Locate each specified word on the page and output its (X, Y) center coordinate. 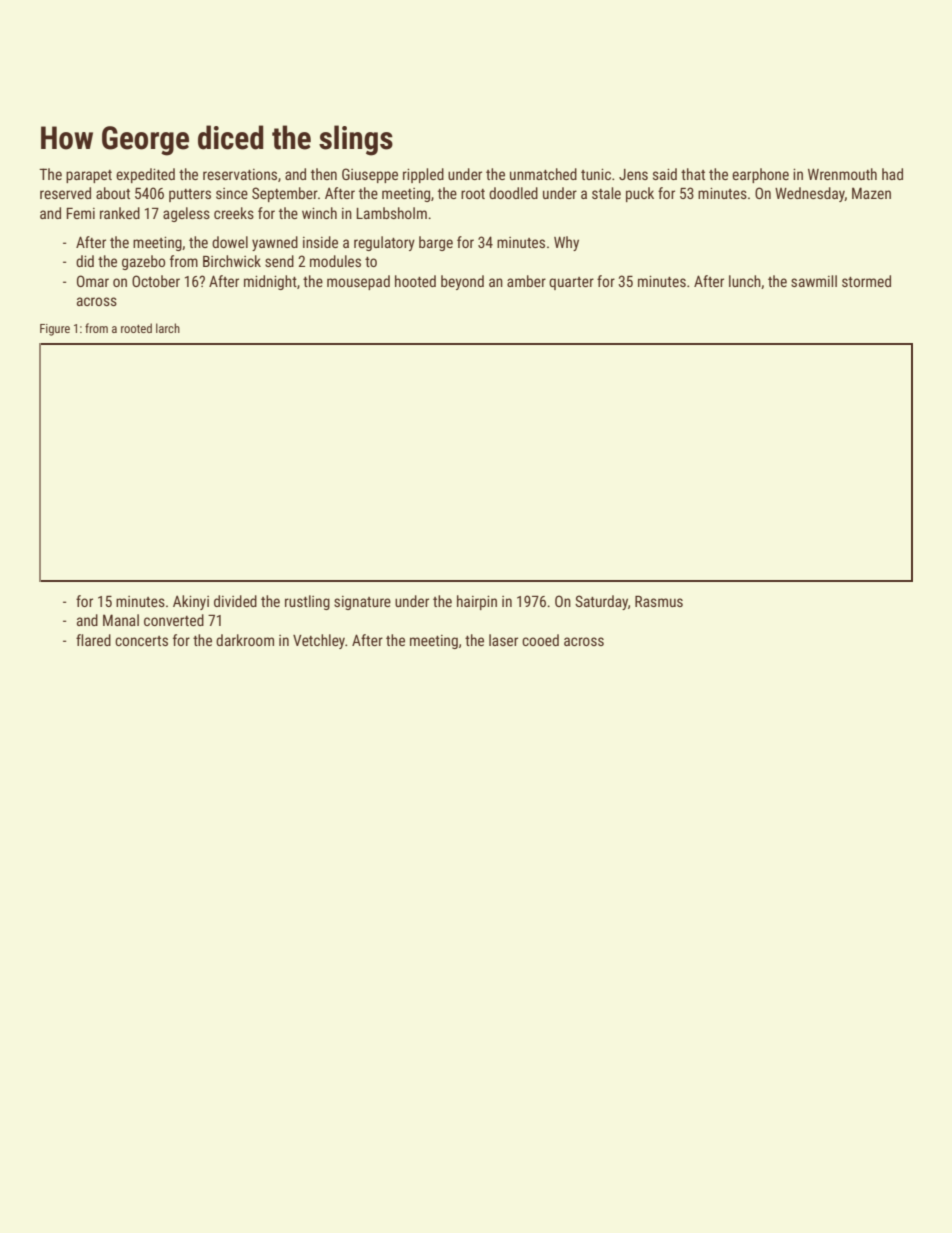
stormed (866, 281)
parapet (89, 176)
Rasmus (659, 601)
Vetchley (319, 641)
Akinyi (191, 602)
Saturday (601, 602)
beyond (462, 282)
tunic (596, 174)
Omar (93, 281)
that (693, 174)
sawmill (814, 281)
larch (168, 328)
